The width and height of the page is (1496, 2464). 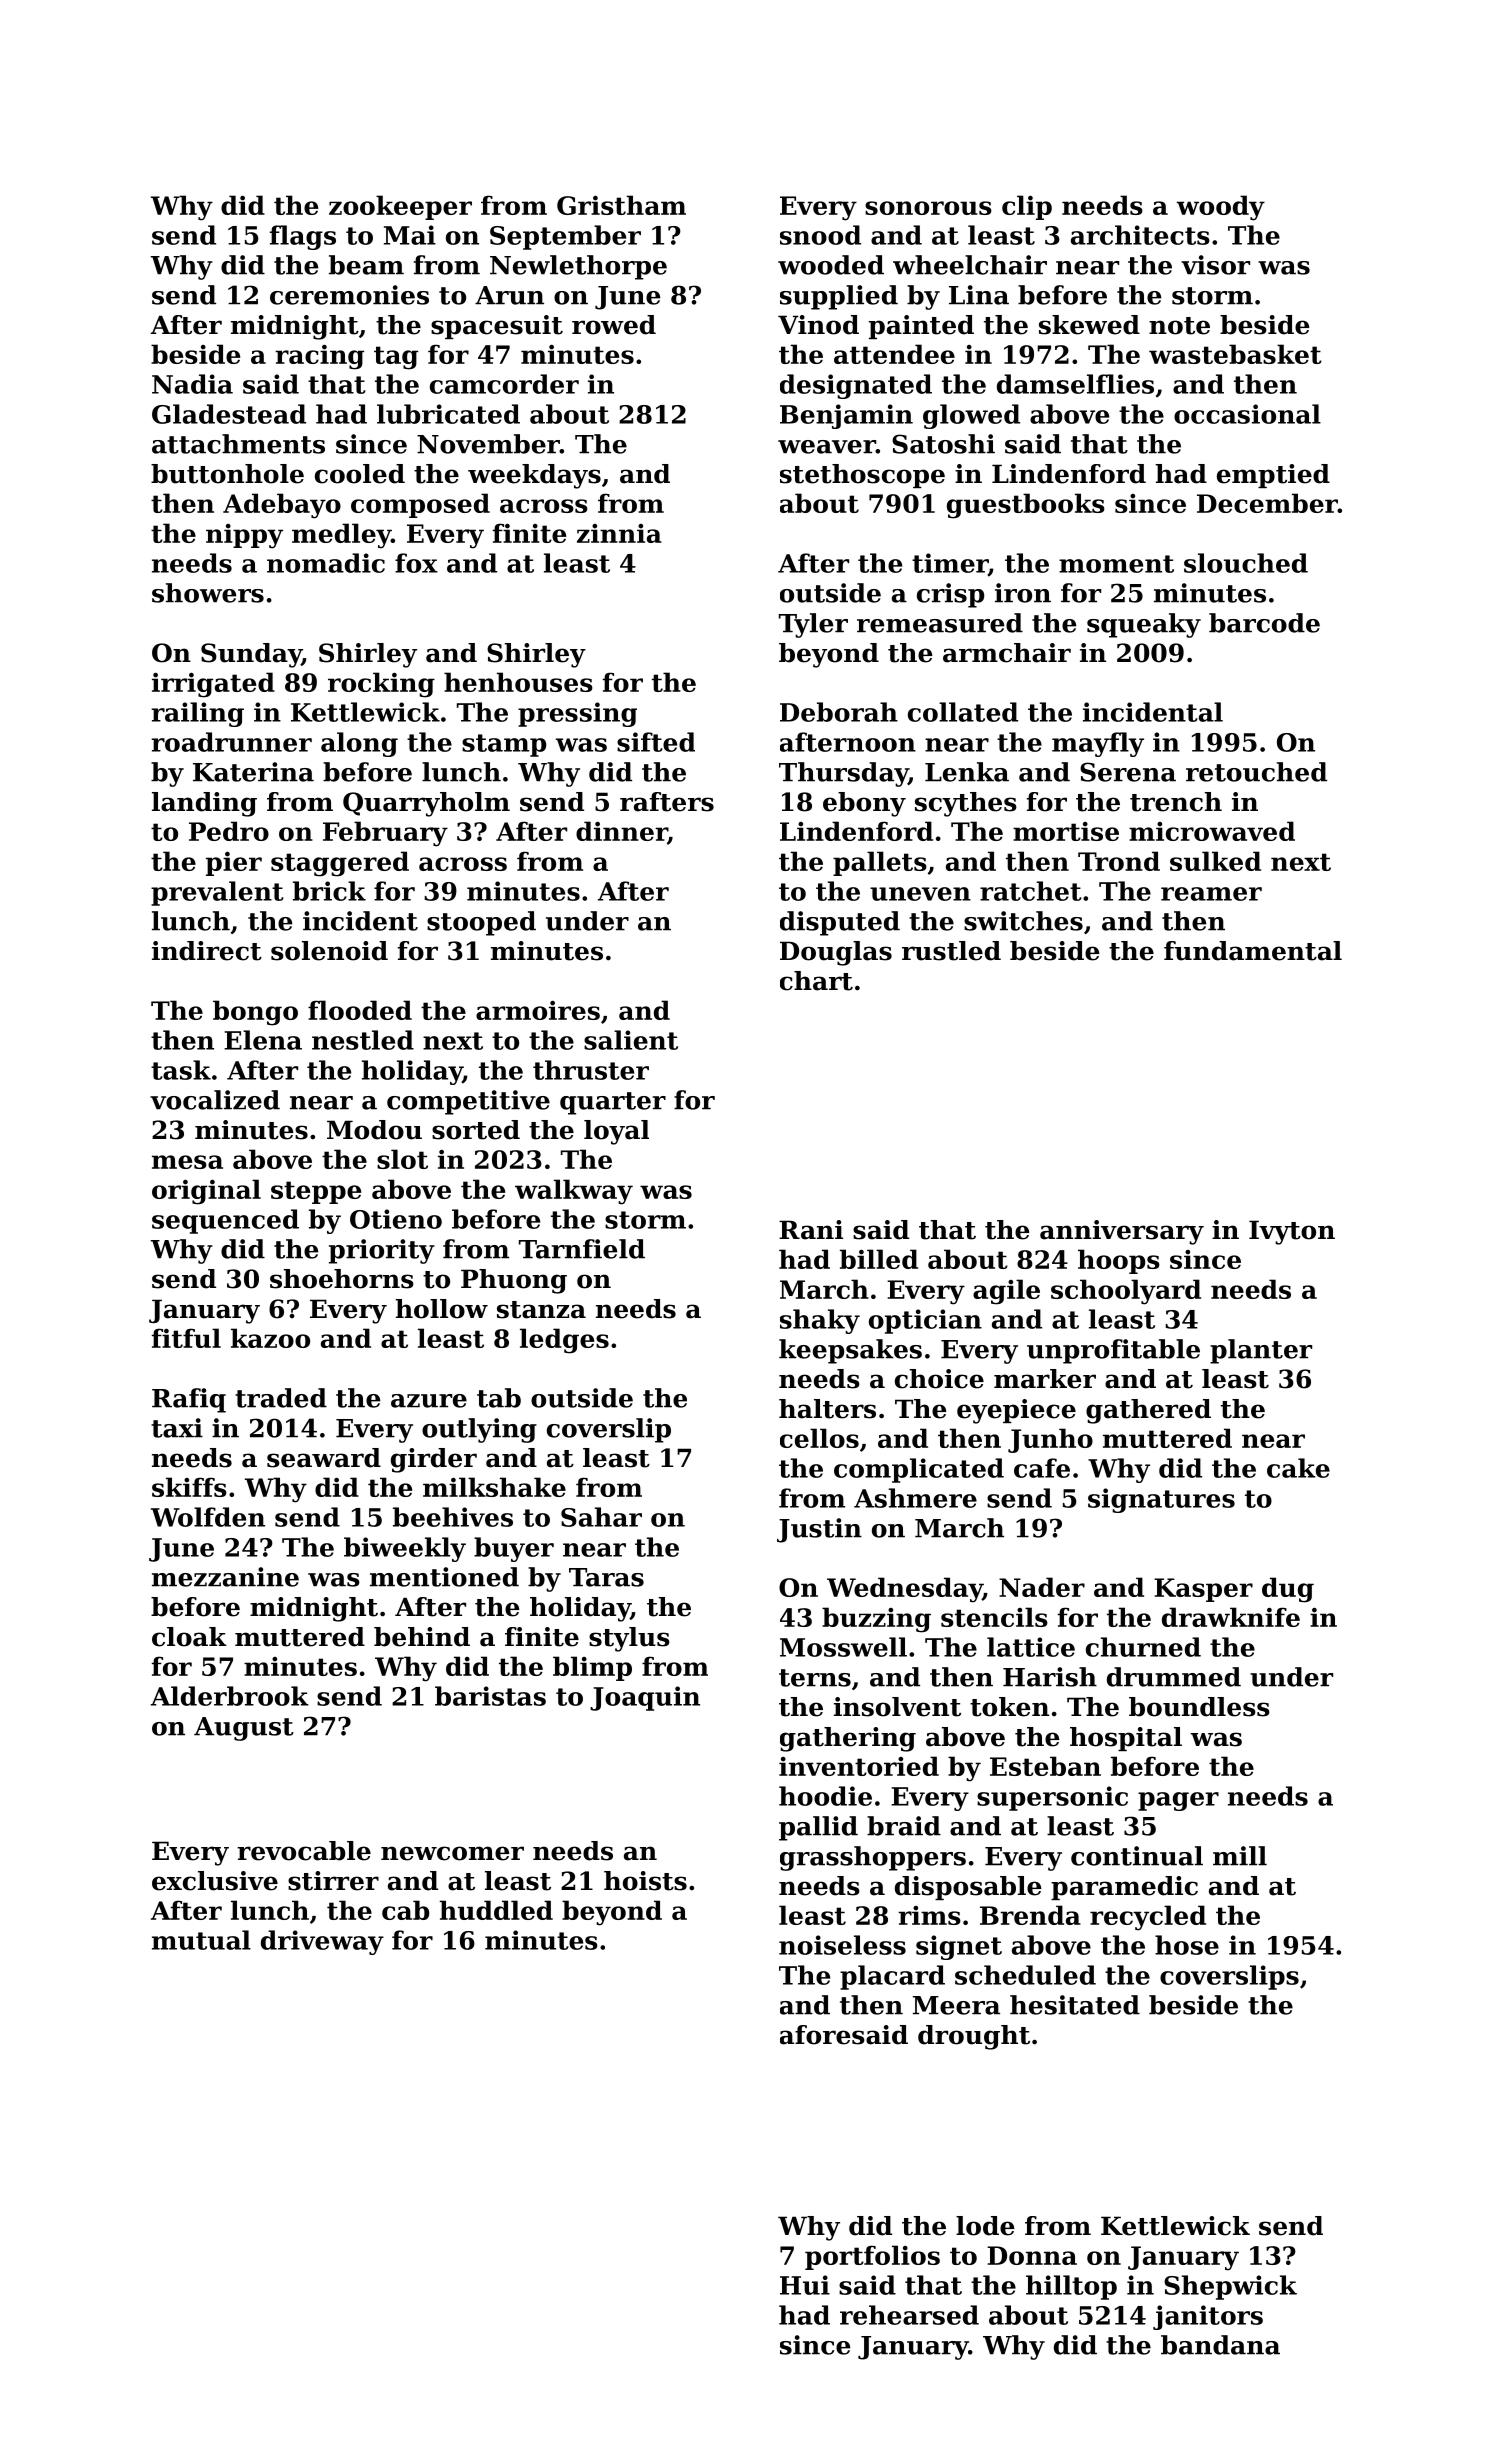 I want to click on zinnia, so click(x=619, y=533).
